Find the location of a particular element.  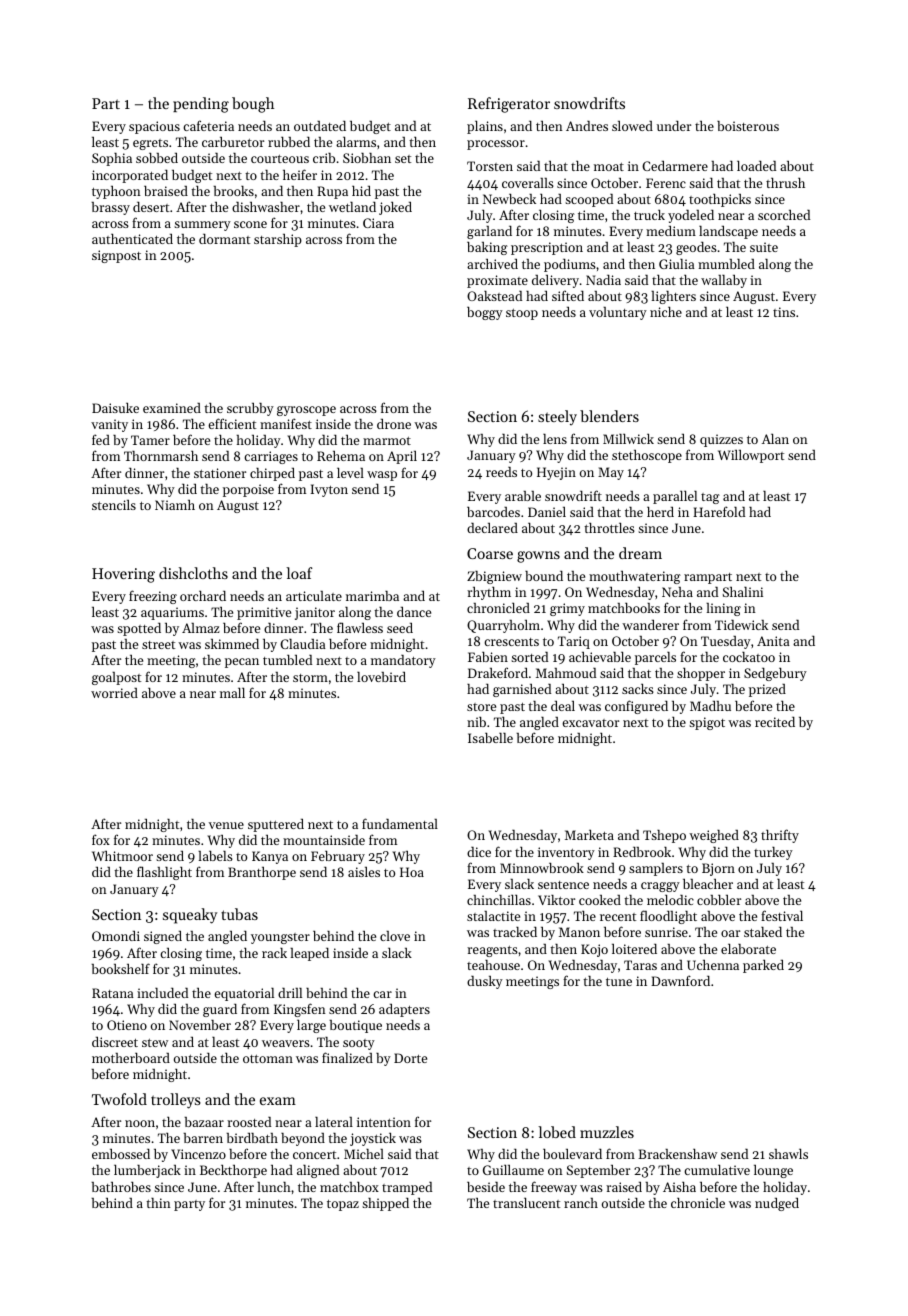

boutique is located at coordinates (355, 1026).
